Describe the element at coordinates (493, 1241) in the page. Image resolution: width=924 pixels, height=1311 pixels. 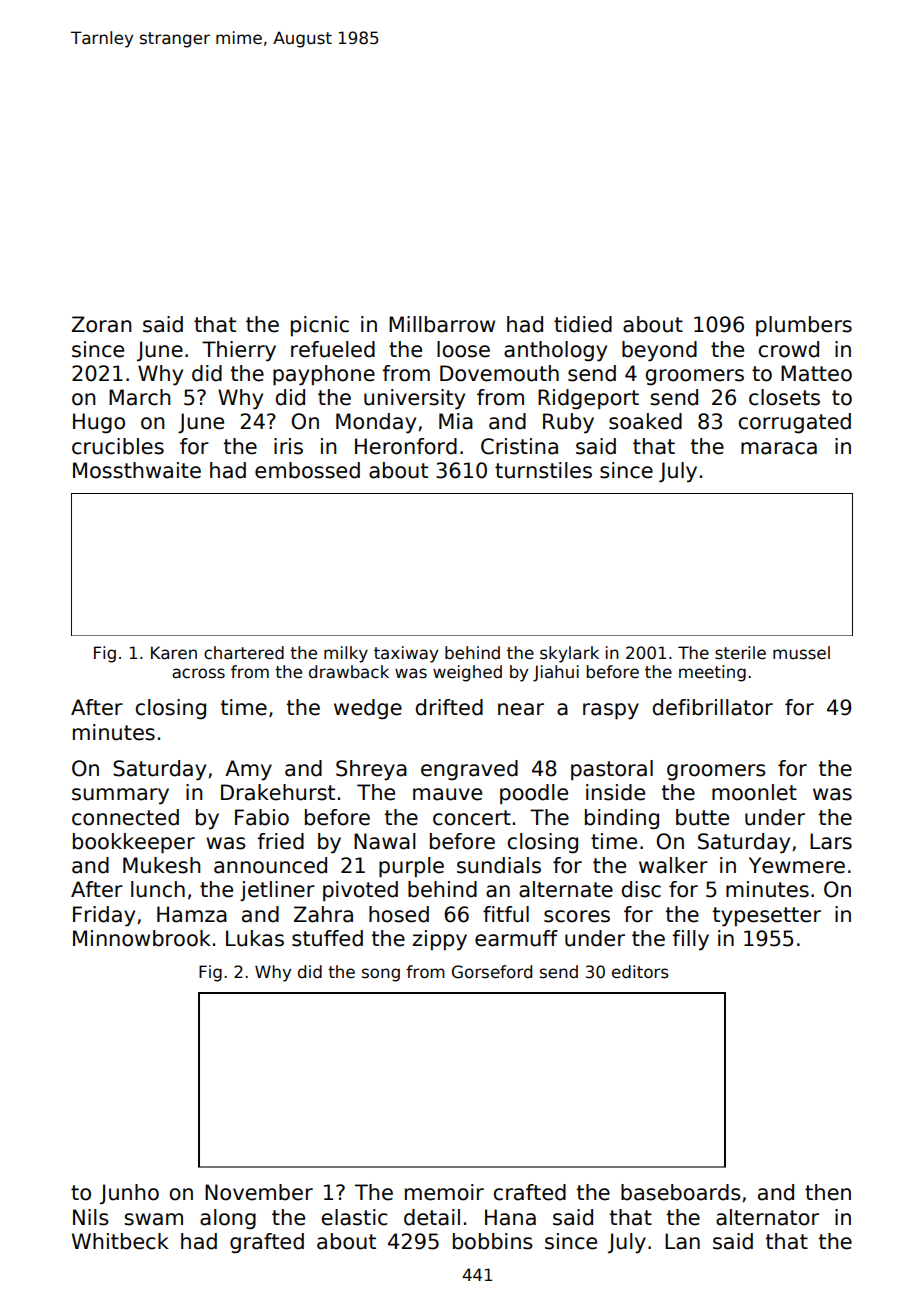
I see `bobbins` at that location.
